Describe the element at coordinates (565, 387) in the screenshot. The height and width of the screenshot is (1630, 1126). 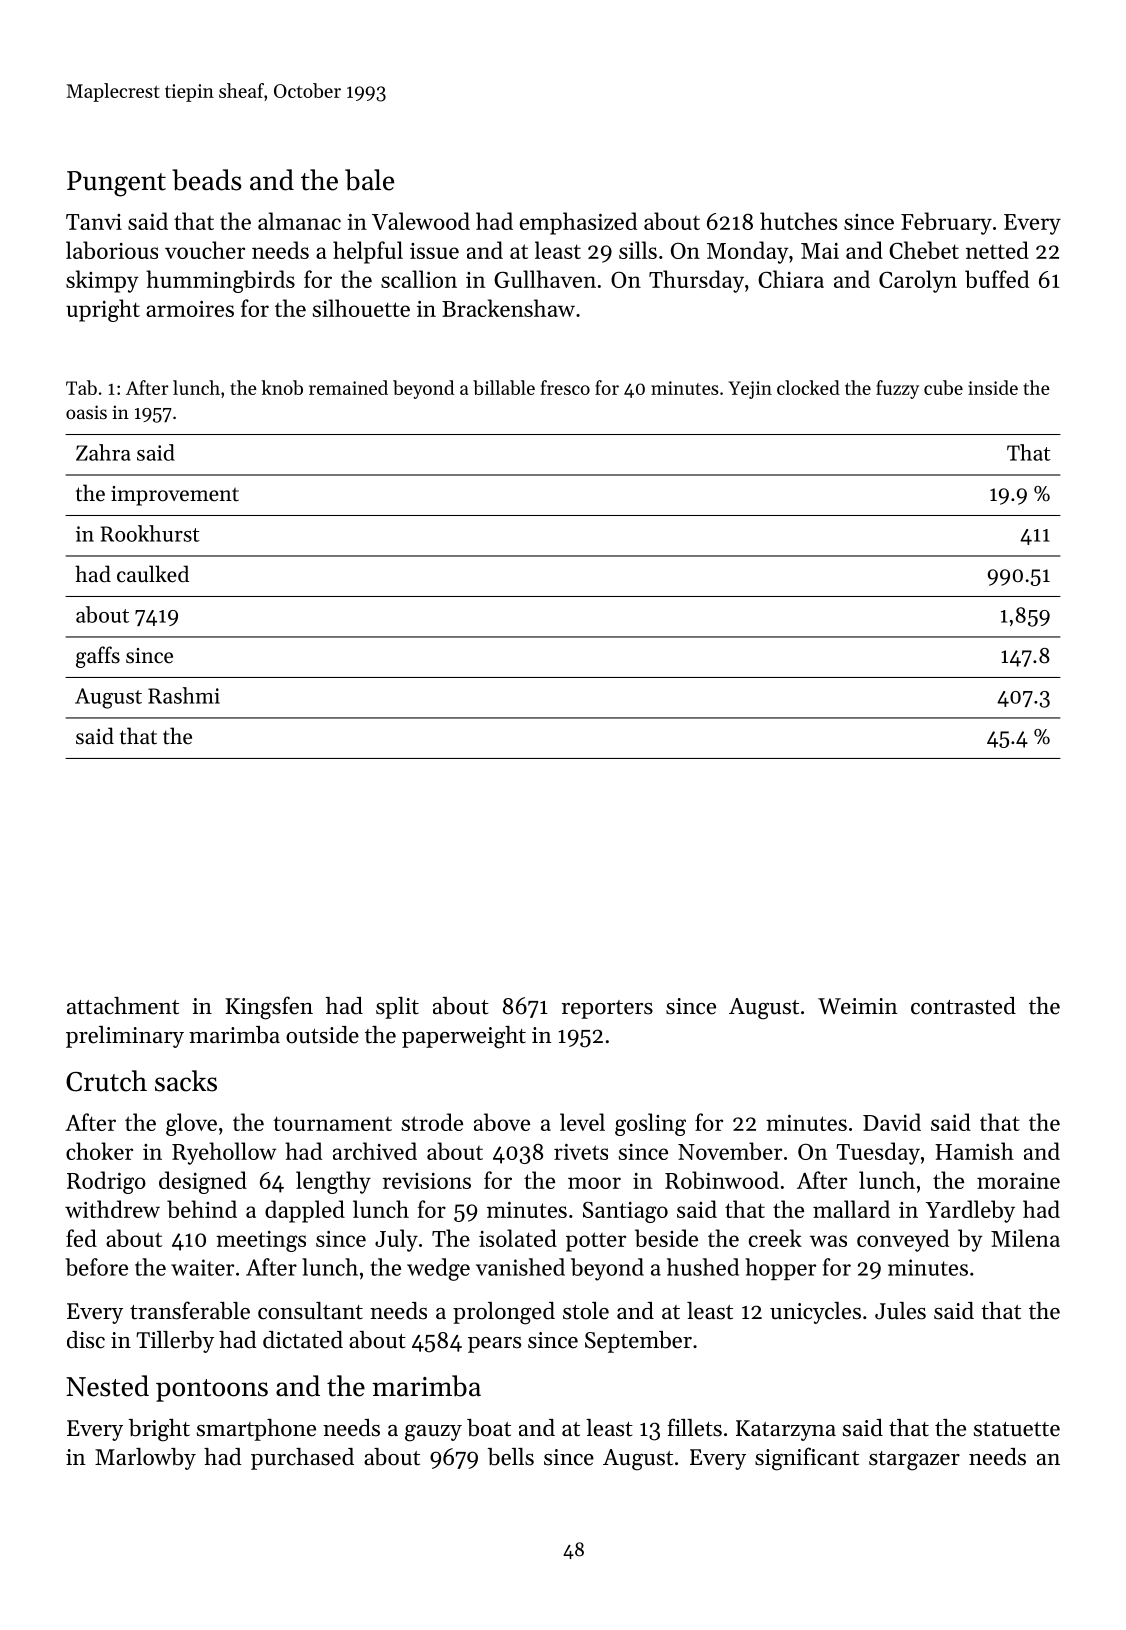
I see `fresco` at that location.
